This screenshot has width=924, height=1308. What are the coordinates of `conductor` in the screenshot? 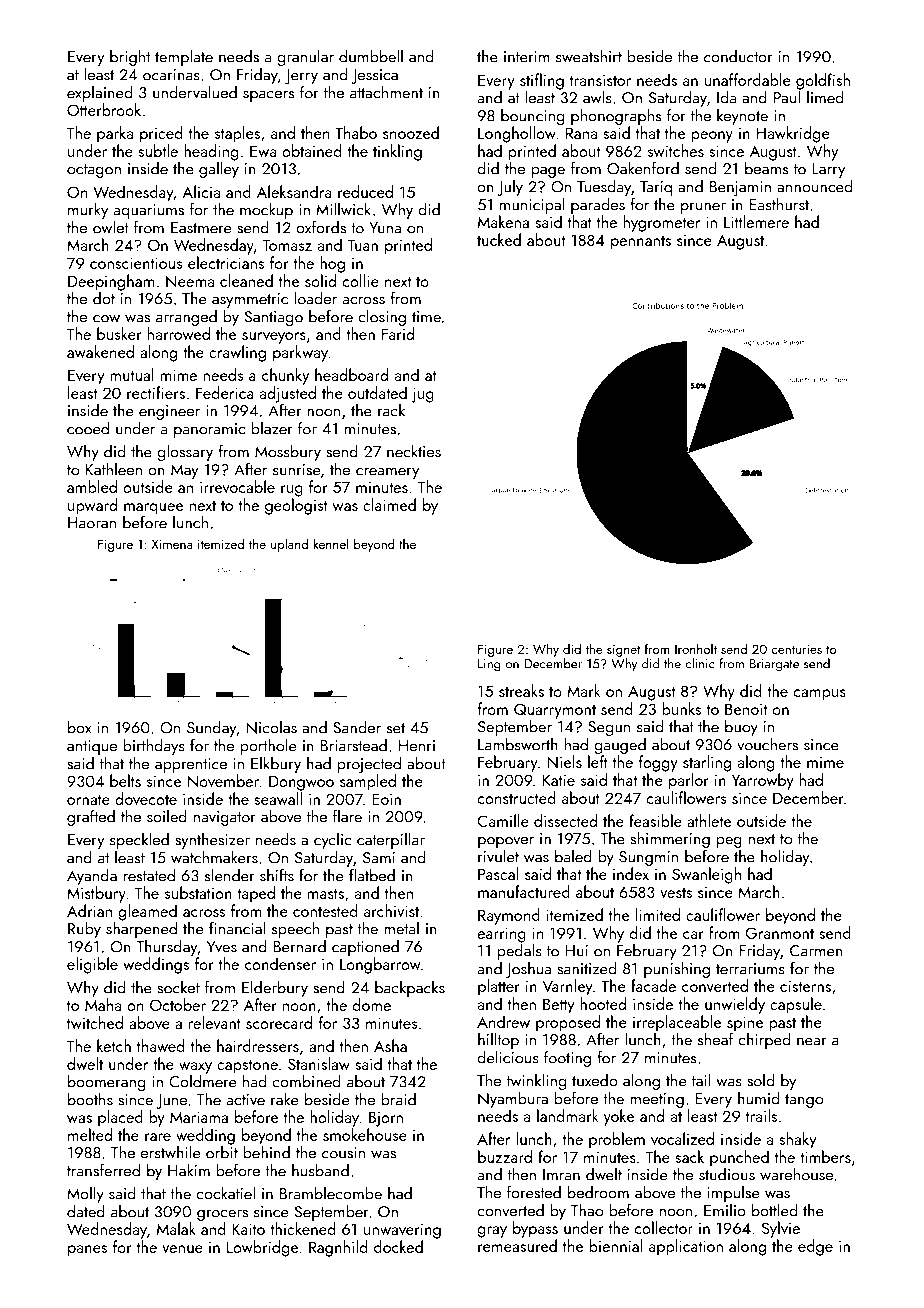 It's located at (738, 56).
